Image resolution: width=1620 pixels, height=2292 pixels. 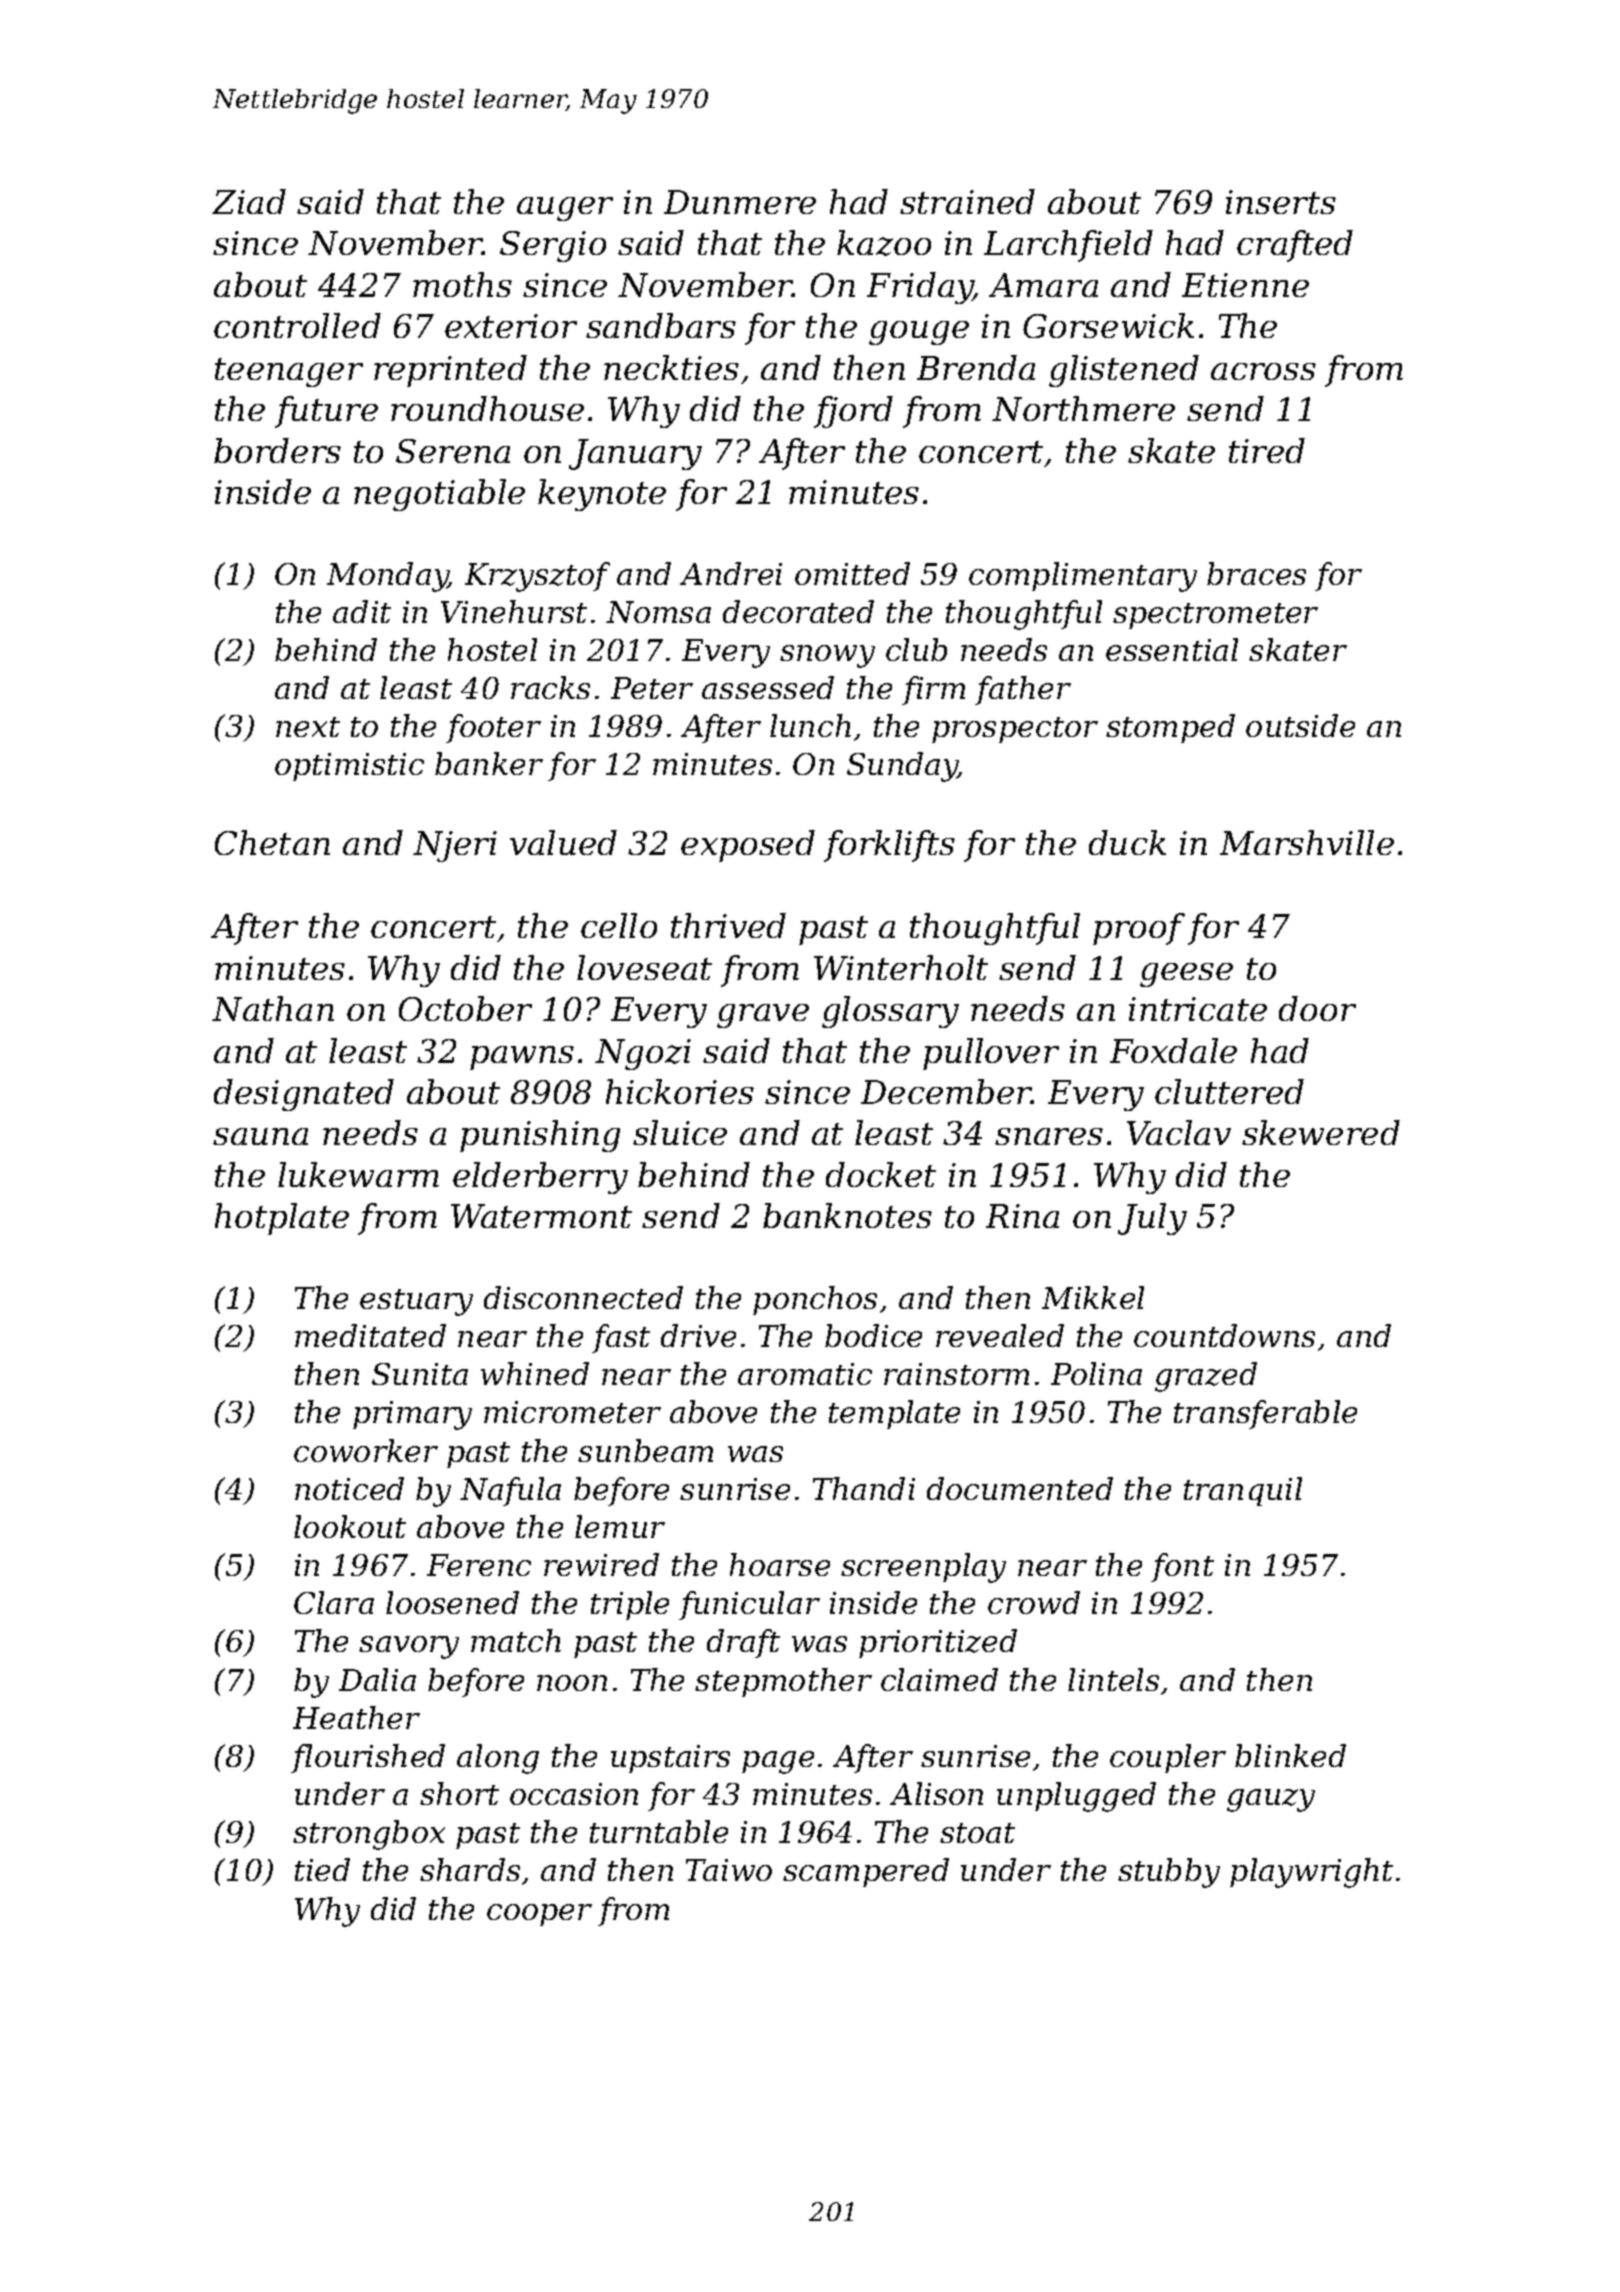 I want to click on strained, so click(x=967, y=201).
